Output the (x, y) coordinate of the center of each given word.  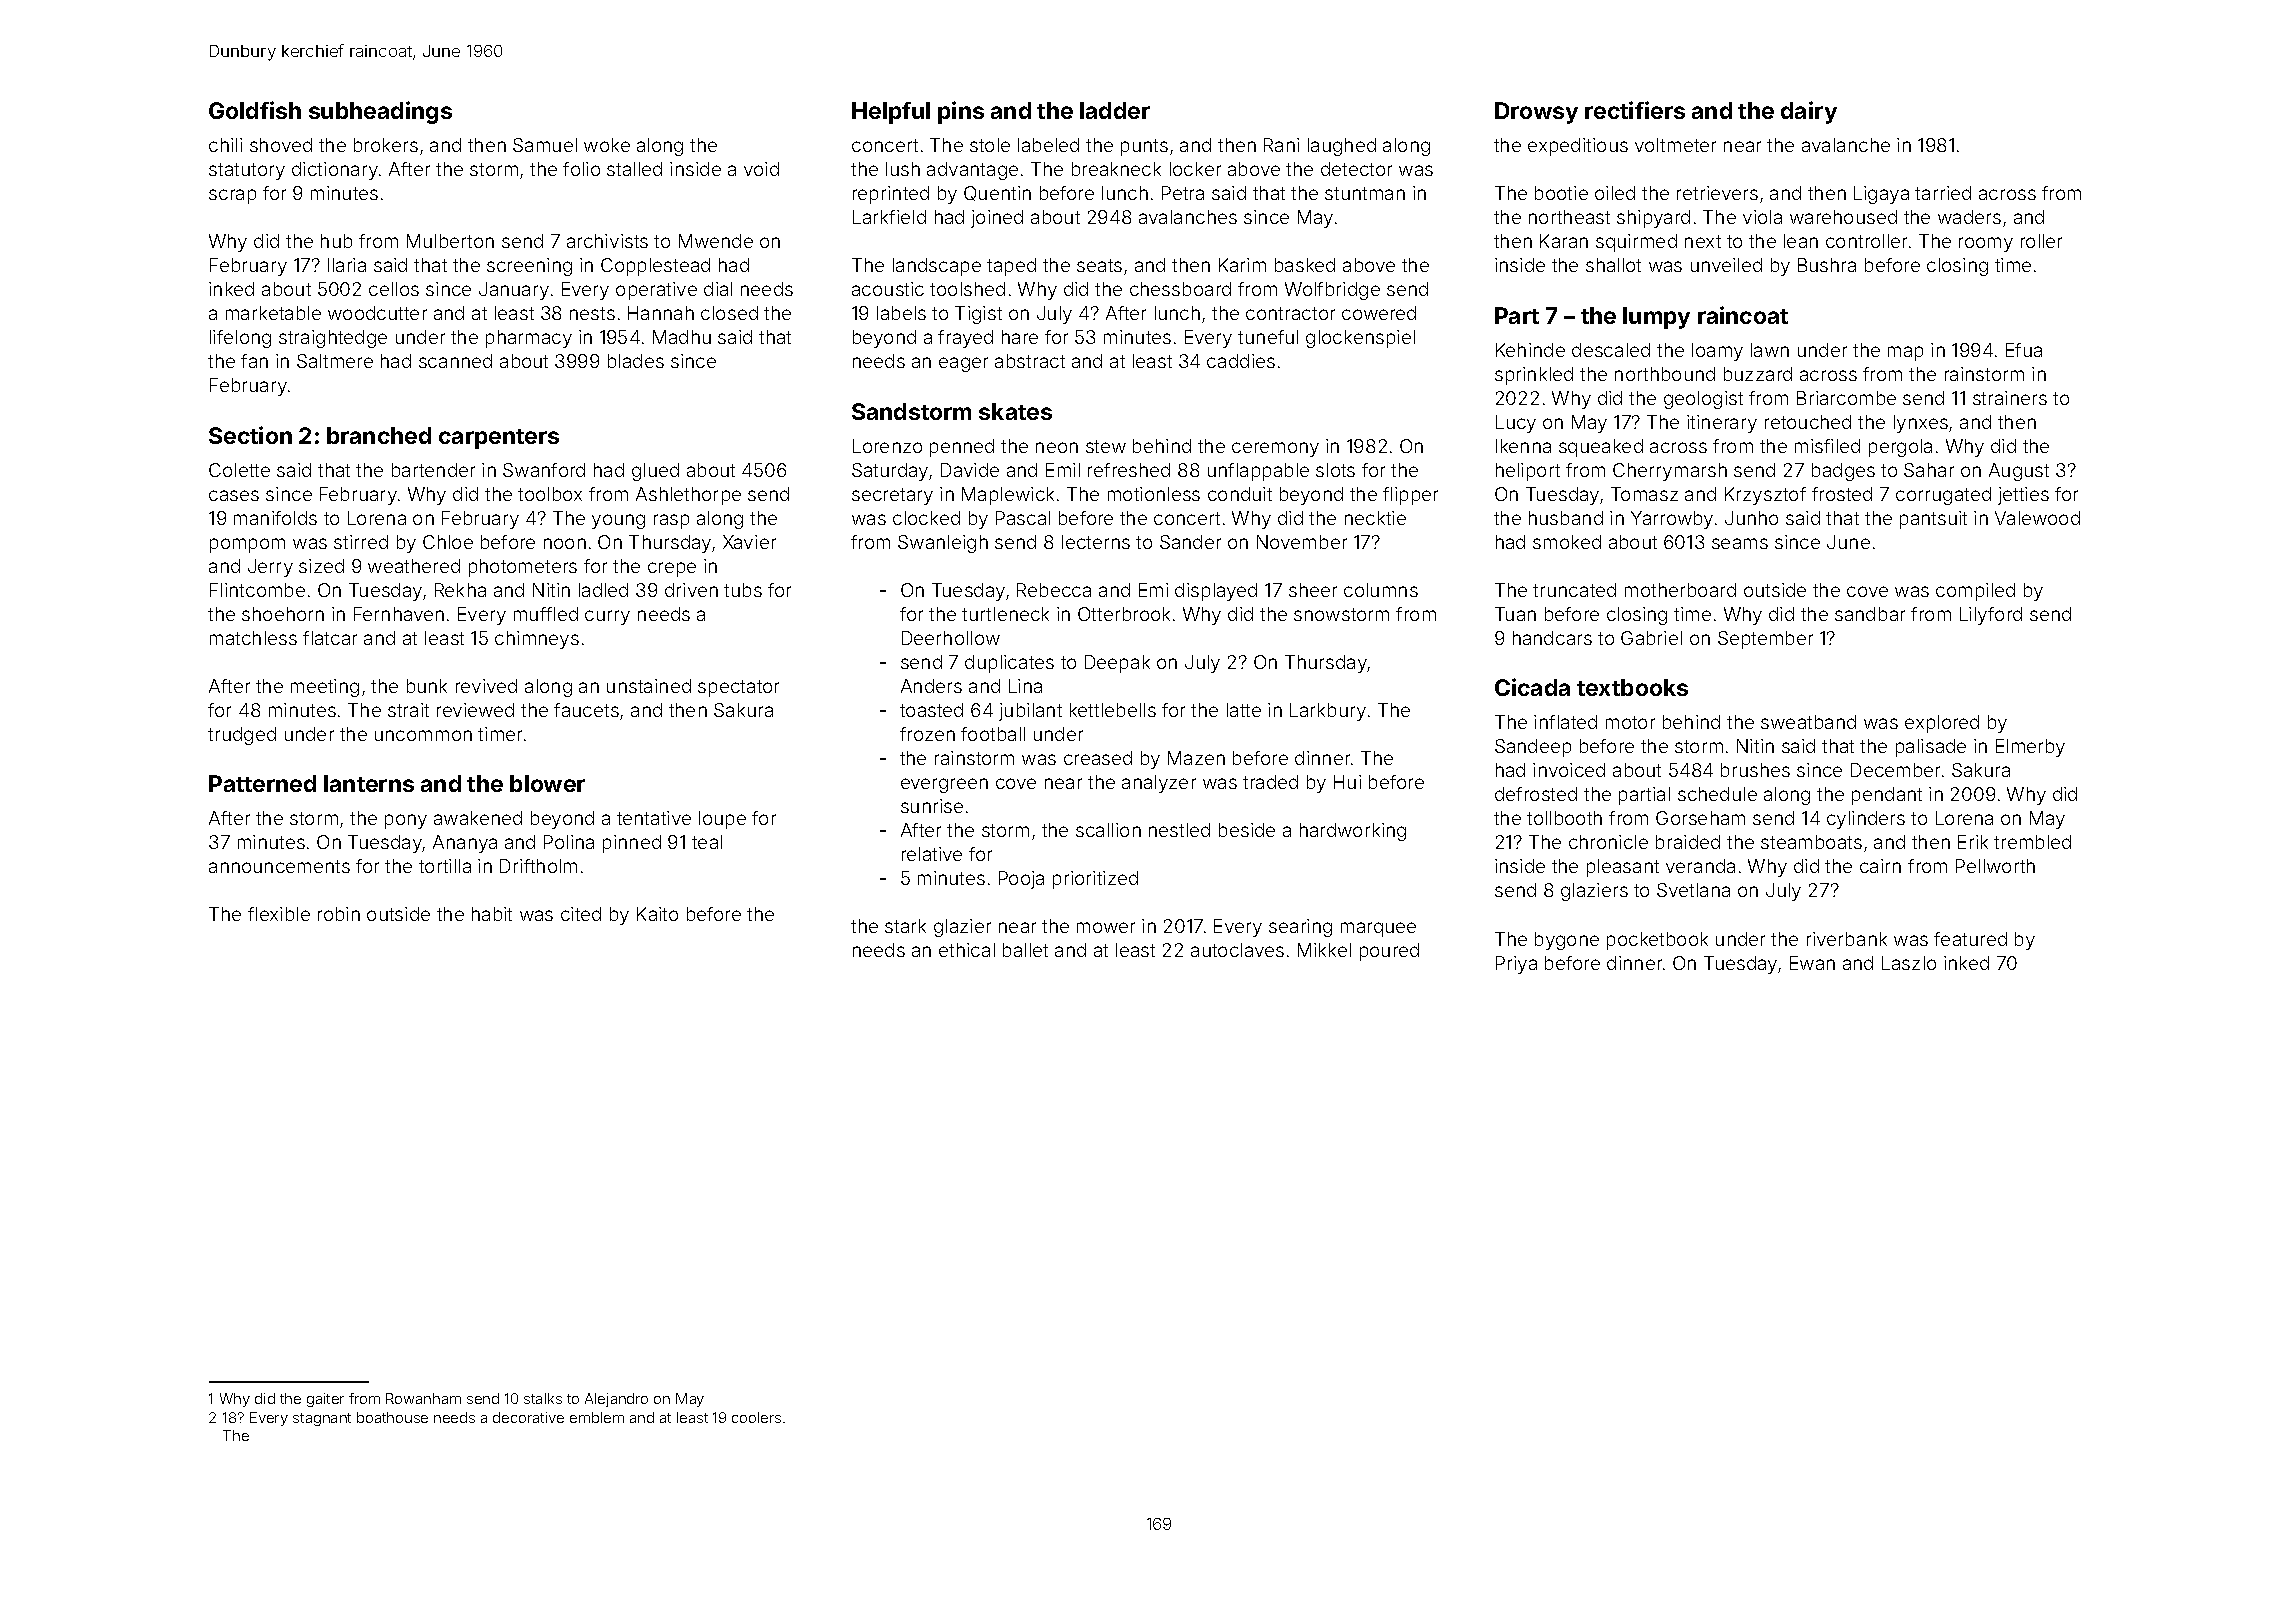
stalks (543, 1398)
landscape (937, 267)
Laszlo (1909, 963)
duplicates (1009, 664)
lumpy (1656, 318)
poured (1389, 952)
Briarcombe (1846, 398)
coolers (756, 1417)
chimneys (537, 640)
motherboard (1680, 590)
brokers (386, 145)
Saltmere (335, 361)
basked (1305, 265)
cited (581, 914)
